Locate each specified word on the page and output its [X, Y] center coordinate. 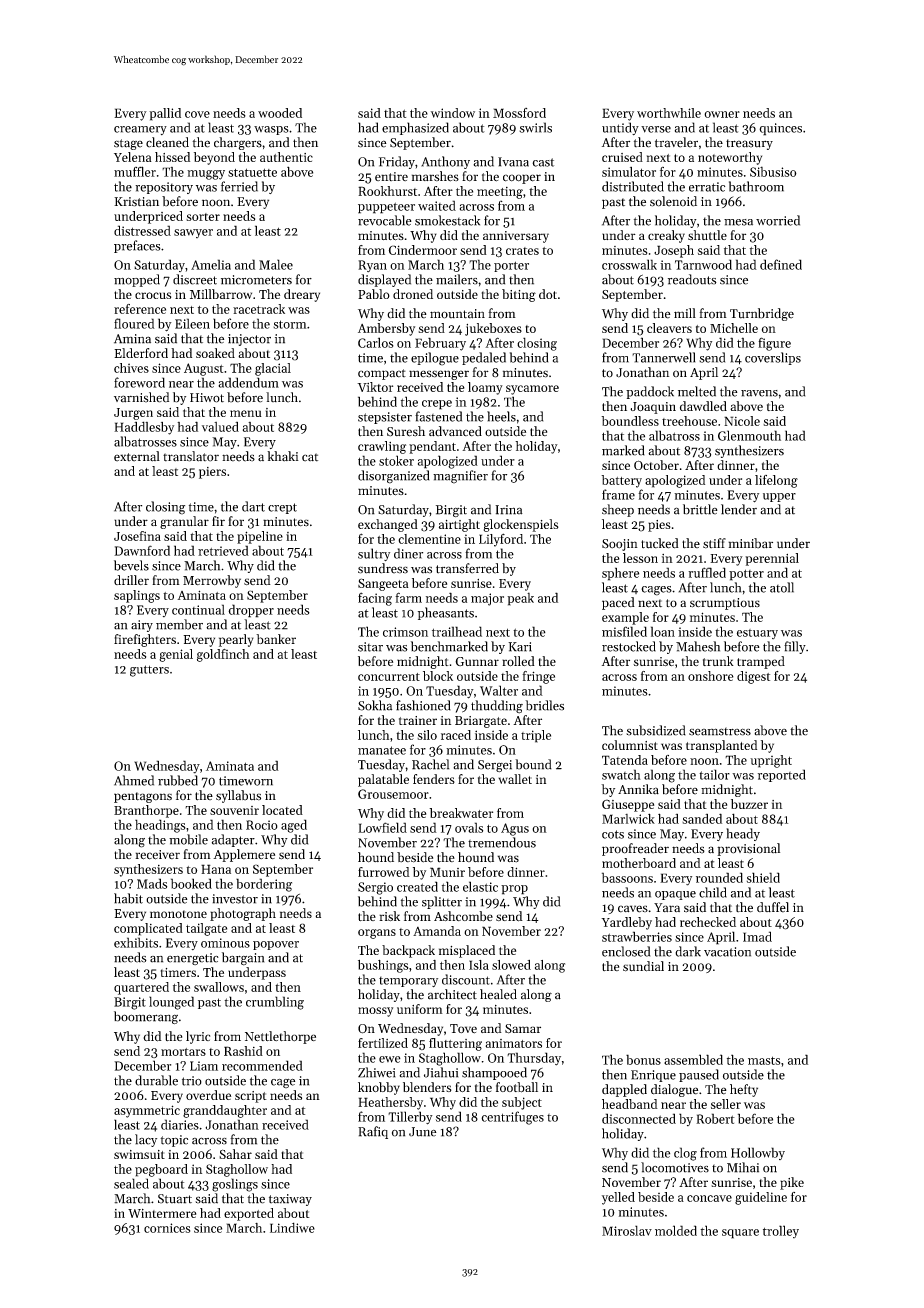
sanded [702, 818]
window [453, 113]
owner [722, 114]
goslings [235, 1185]
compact [382, 374]
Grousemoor [393, 794]
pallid [165, 114]
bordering [264, 885]
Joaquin [653, 408]
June [423, 1132]
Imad [757, 936]
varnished [141, 397]
